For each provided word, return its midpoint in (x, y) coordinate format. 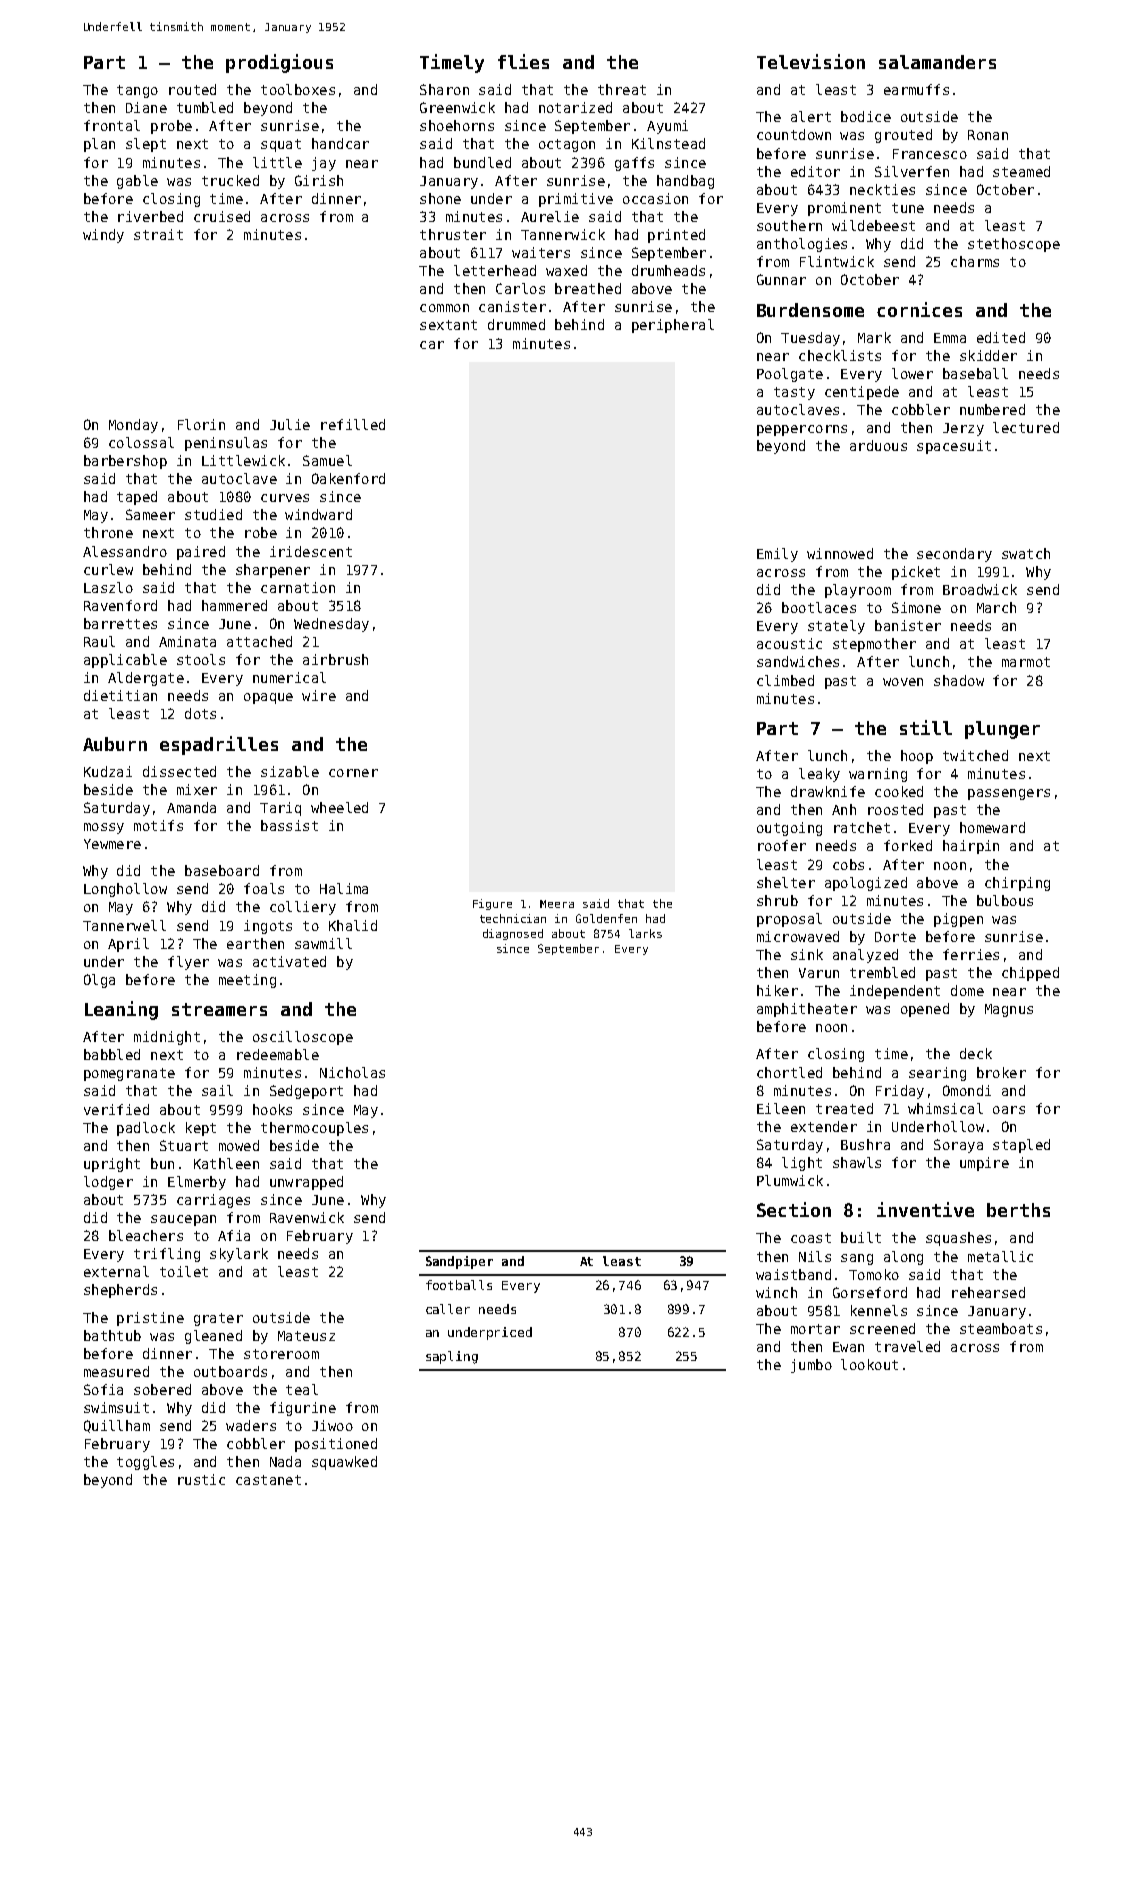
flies (523, 61)
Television (811, 61)
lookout (869, 1364)
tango (137, 91)
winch (776, 1292)
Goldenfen (606, 918)
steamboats (1001, 1328)
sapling (452, 1357)
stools (201, 659)
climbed (785, 680)
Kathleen (226, 1163)
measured (116, 1371)
